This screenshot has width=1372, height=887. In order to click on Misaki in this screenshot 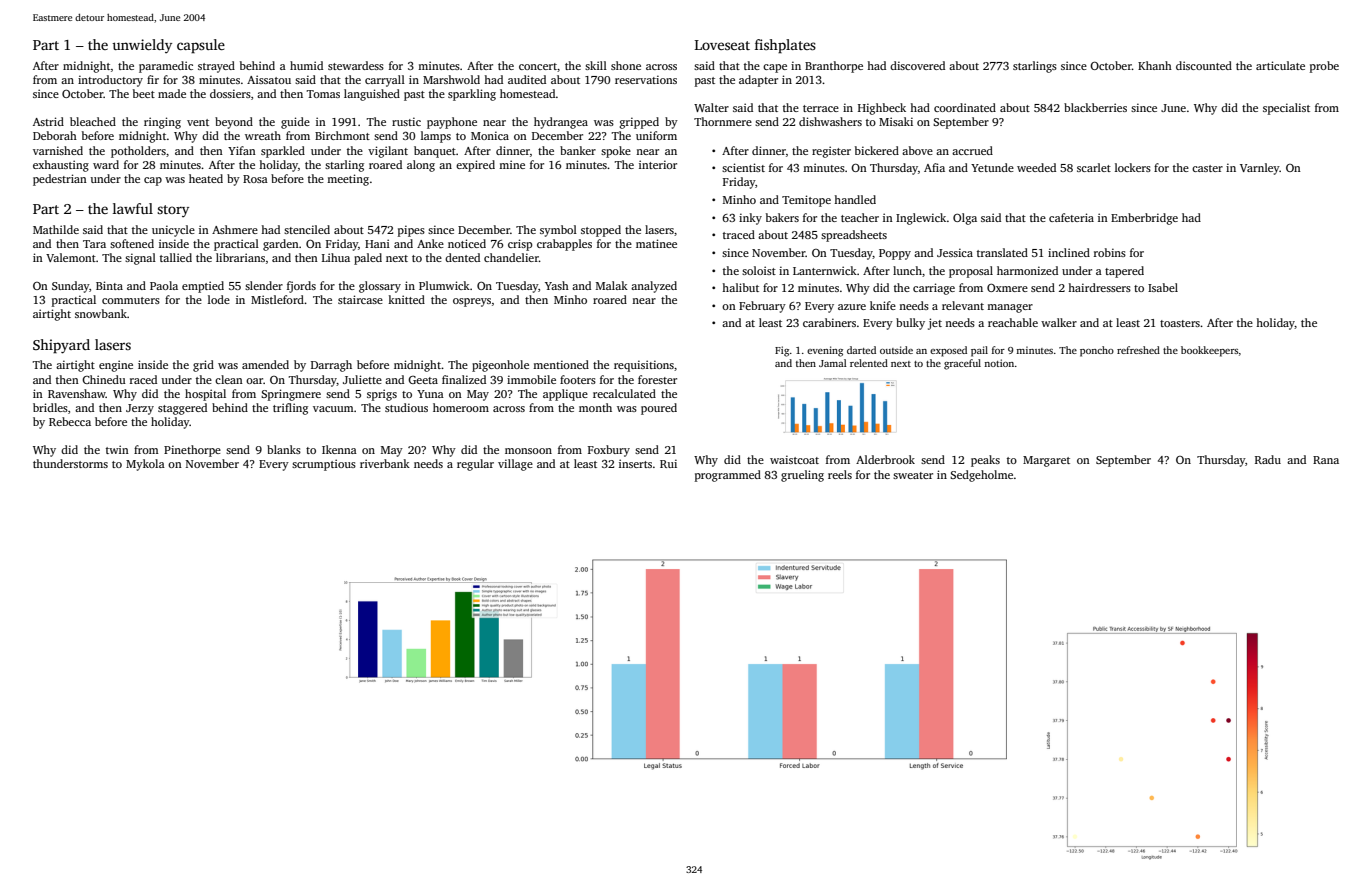, I will do `click(896, 121)`.
